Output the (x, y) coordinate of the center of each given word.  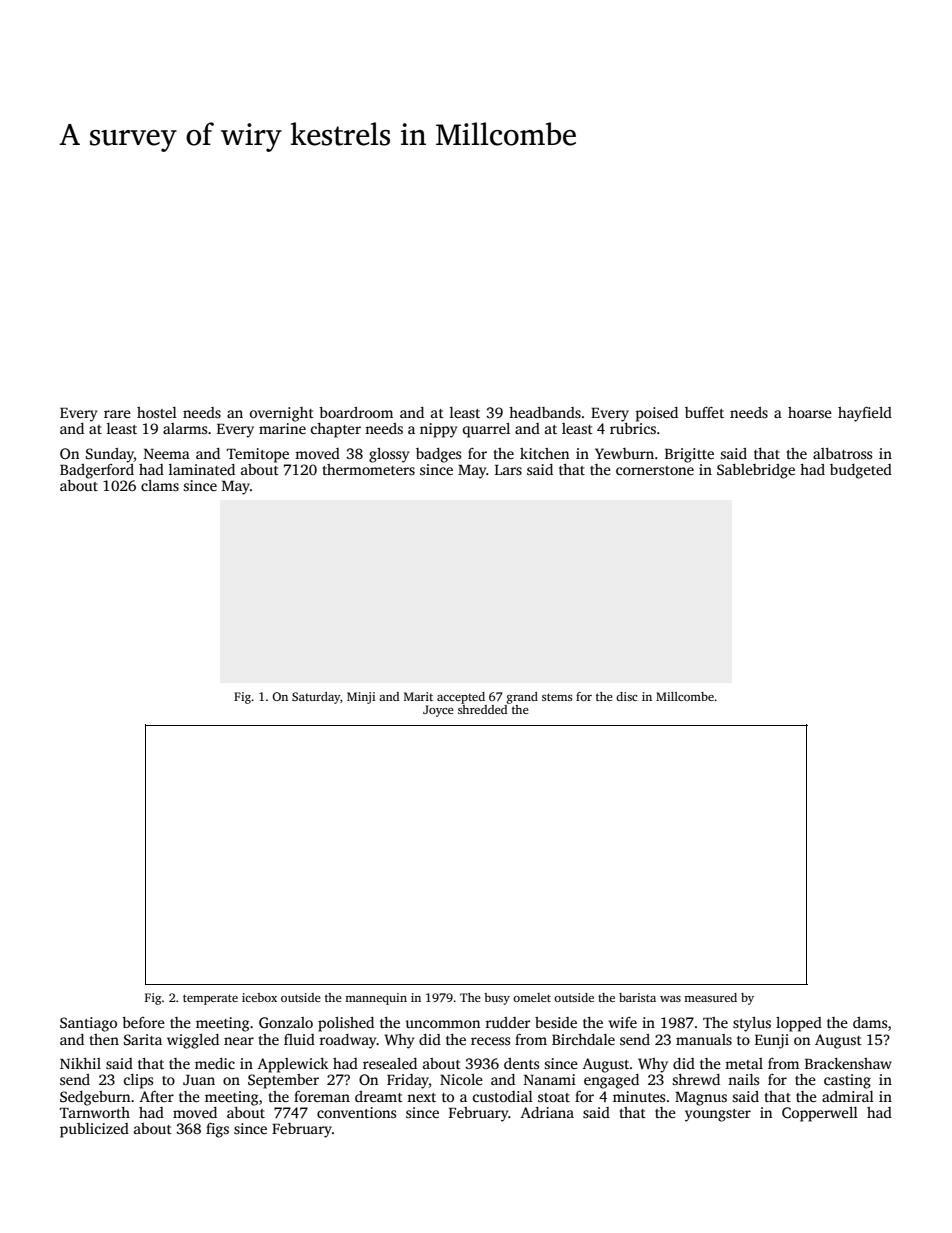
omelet (532, 997)
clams (160, 485)
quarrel (486, 430)
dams (870, 1022)
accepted (461, 698)
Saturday (316, 698)
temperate (210, 999)
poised (656, 414)
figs (217, 1130)
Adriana (547, 1112)
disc (627, 696)
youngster (718, 1115)
